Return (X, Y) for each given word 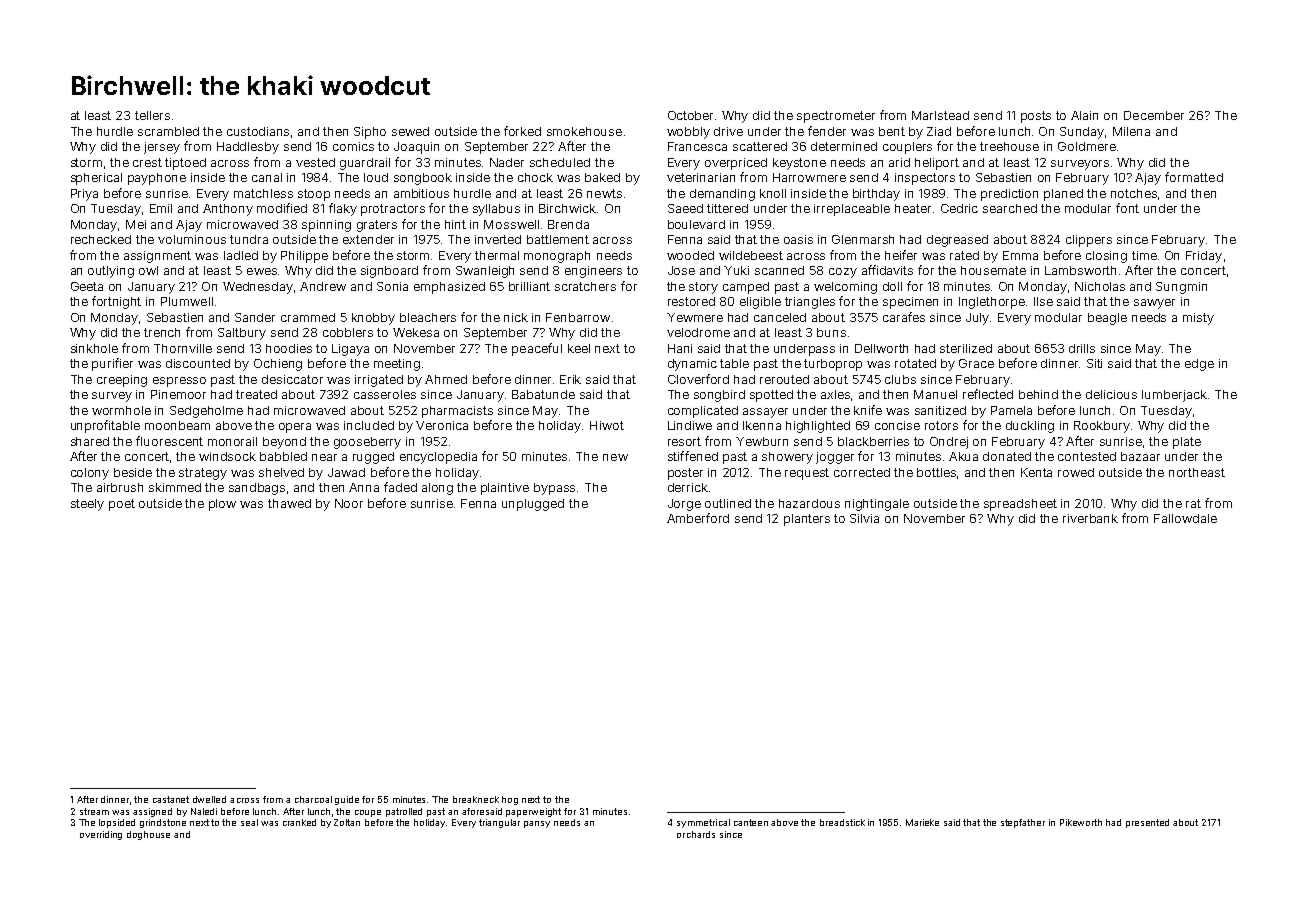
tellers (152, 115)
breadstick (842, 822)
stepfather (1023, 823)
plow (222, 505)
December (1154, 115)
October (690, 115)
